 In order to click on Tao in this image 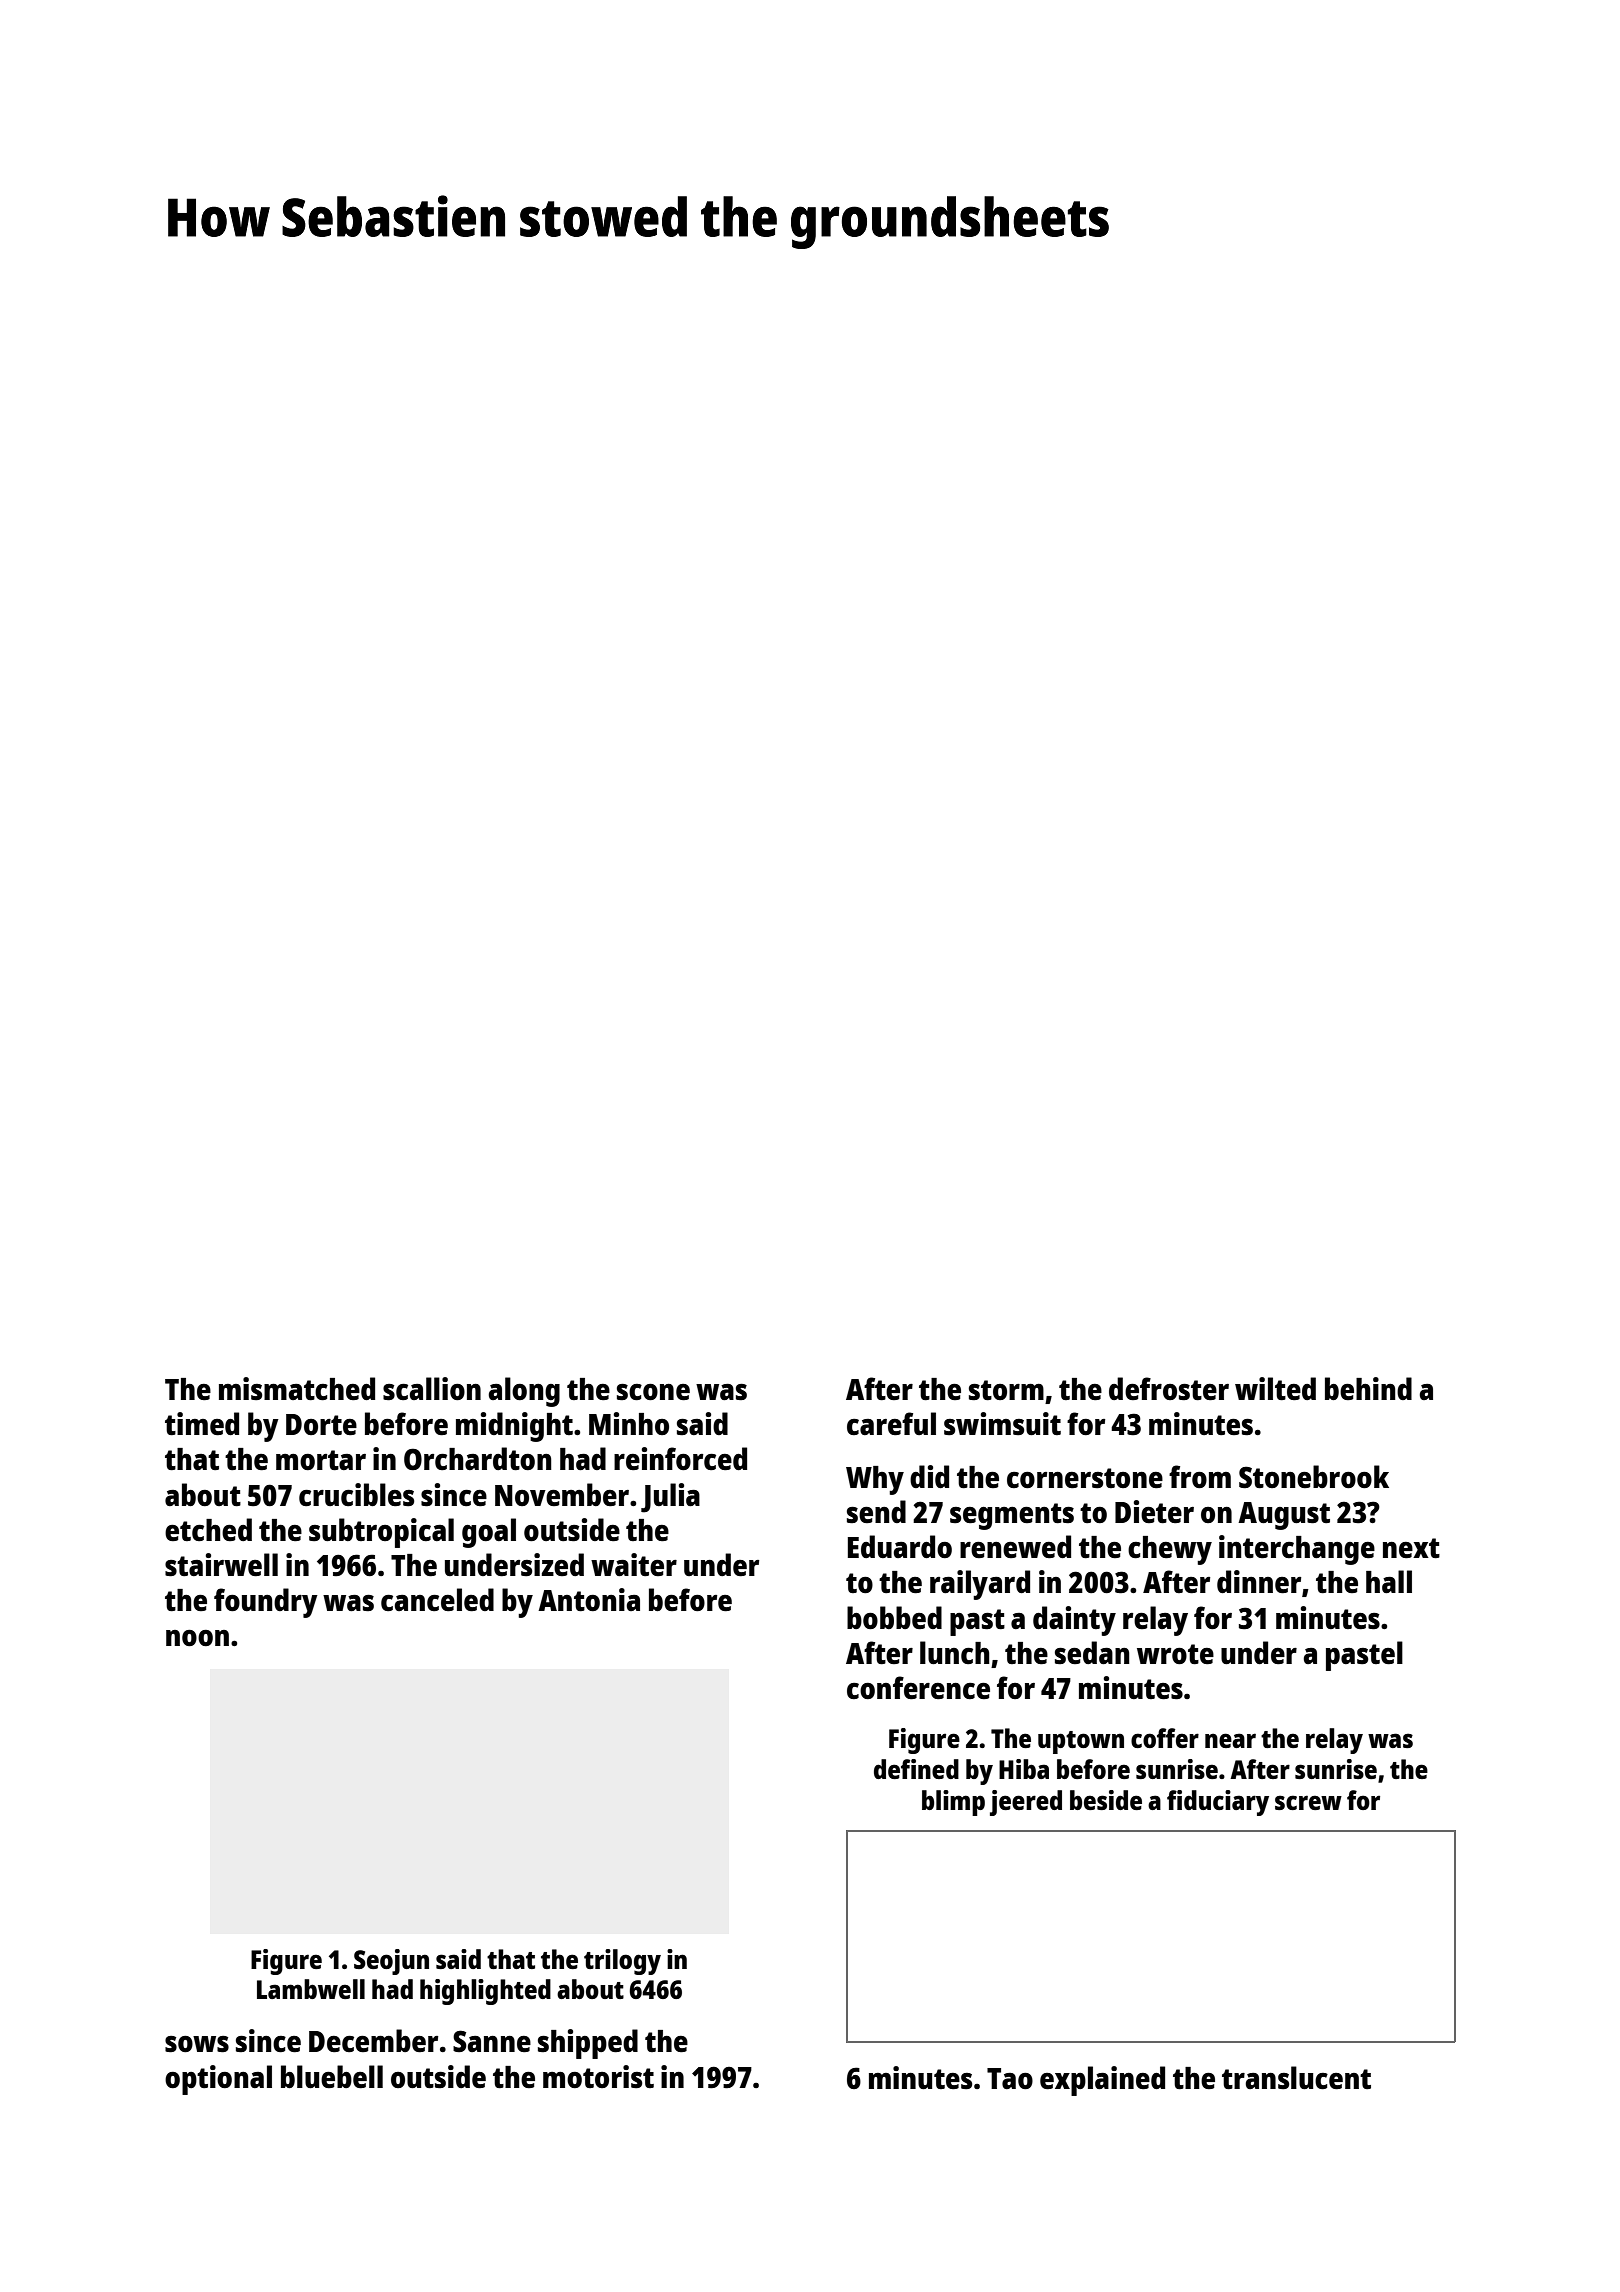, I will do `click(1010, 2078)`.
